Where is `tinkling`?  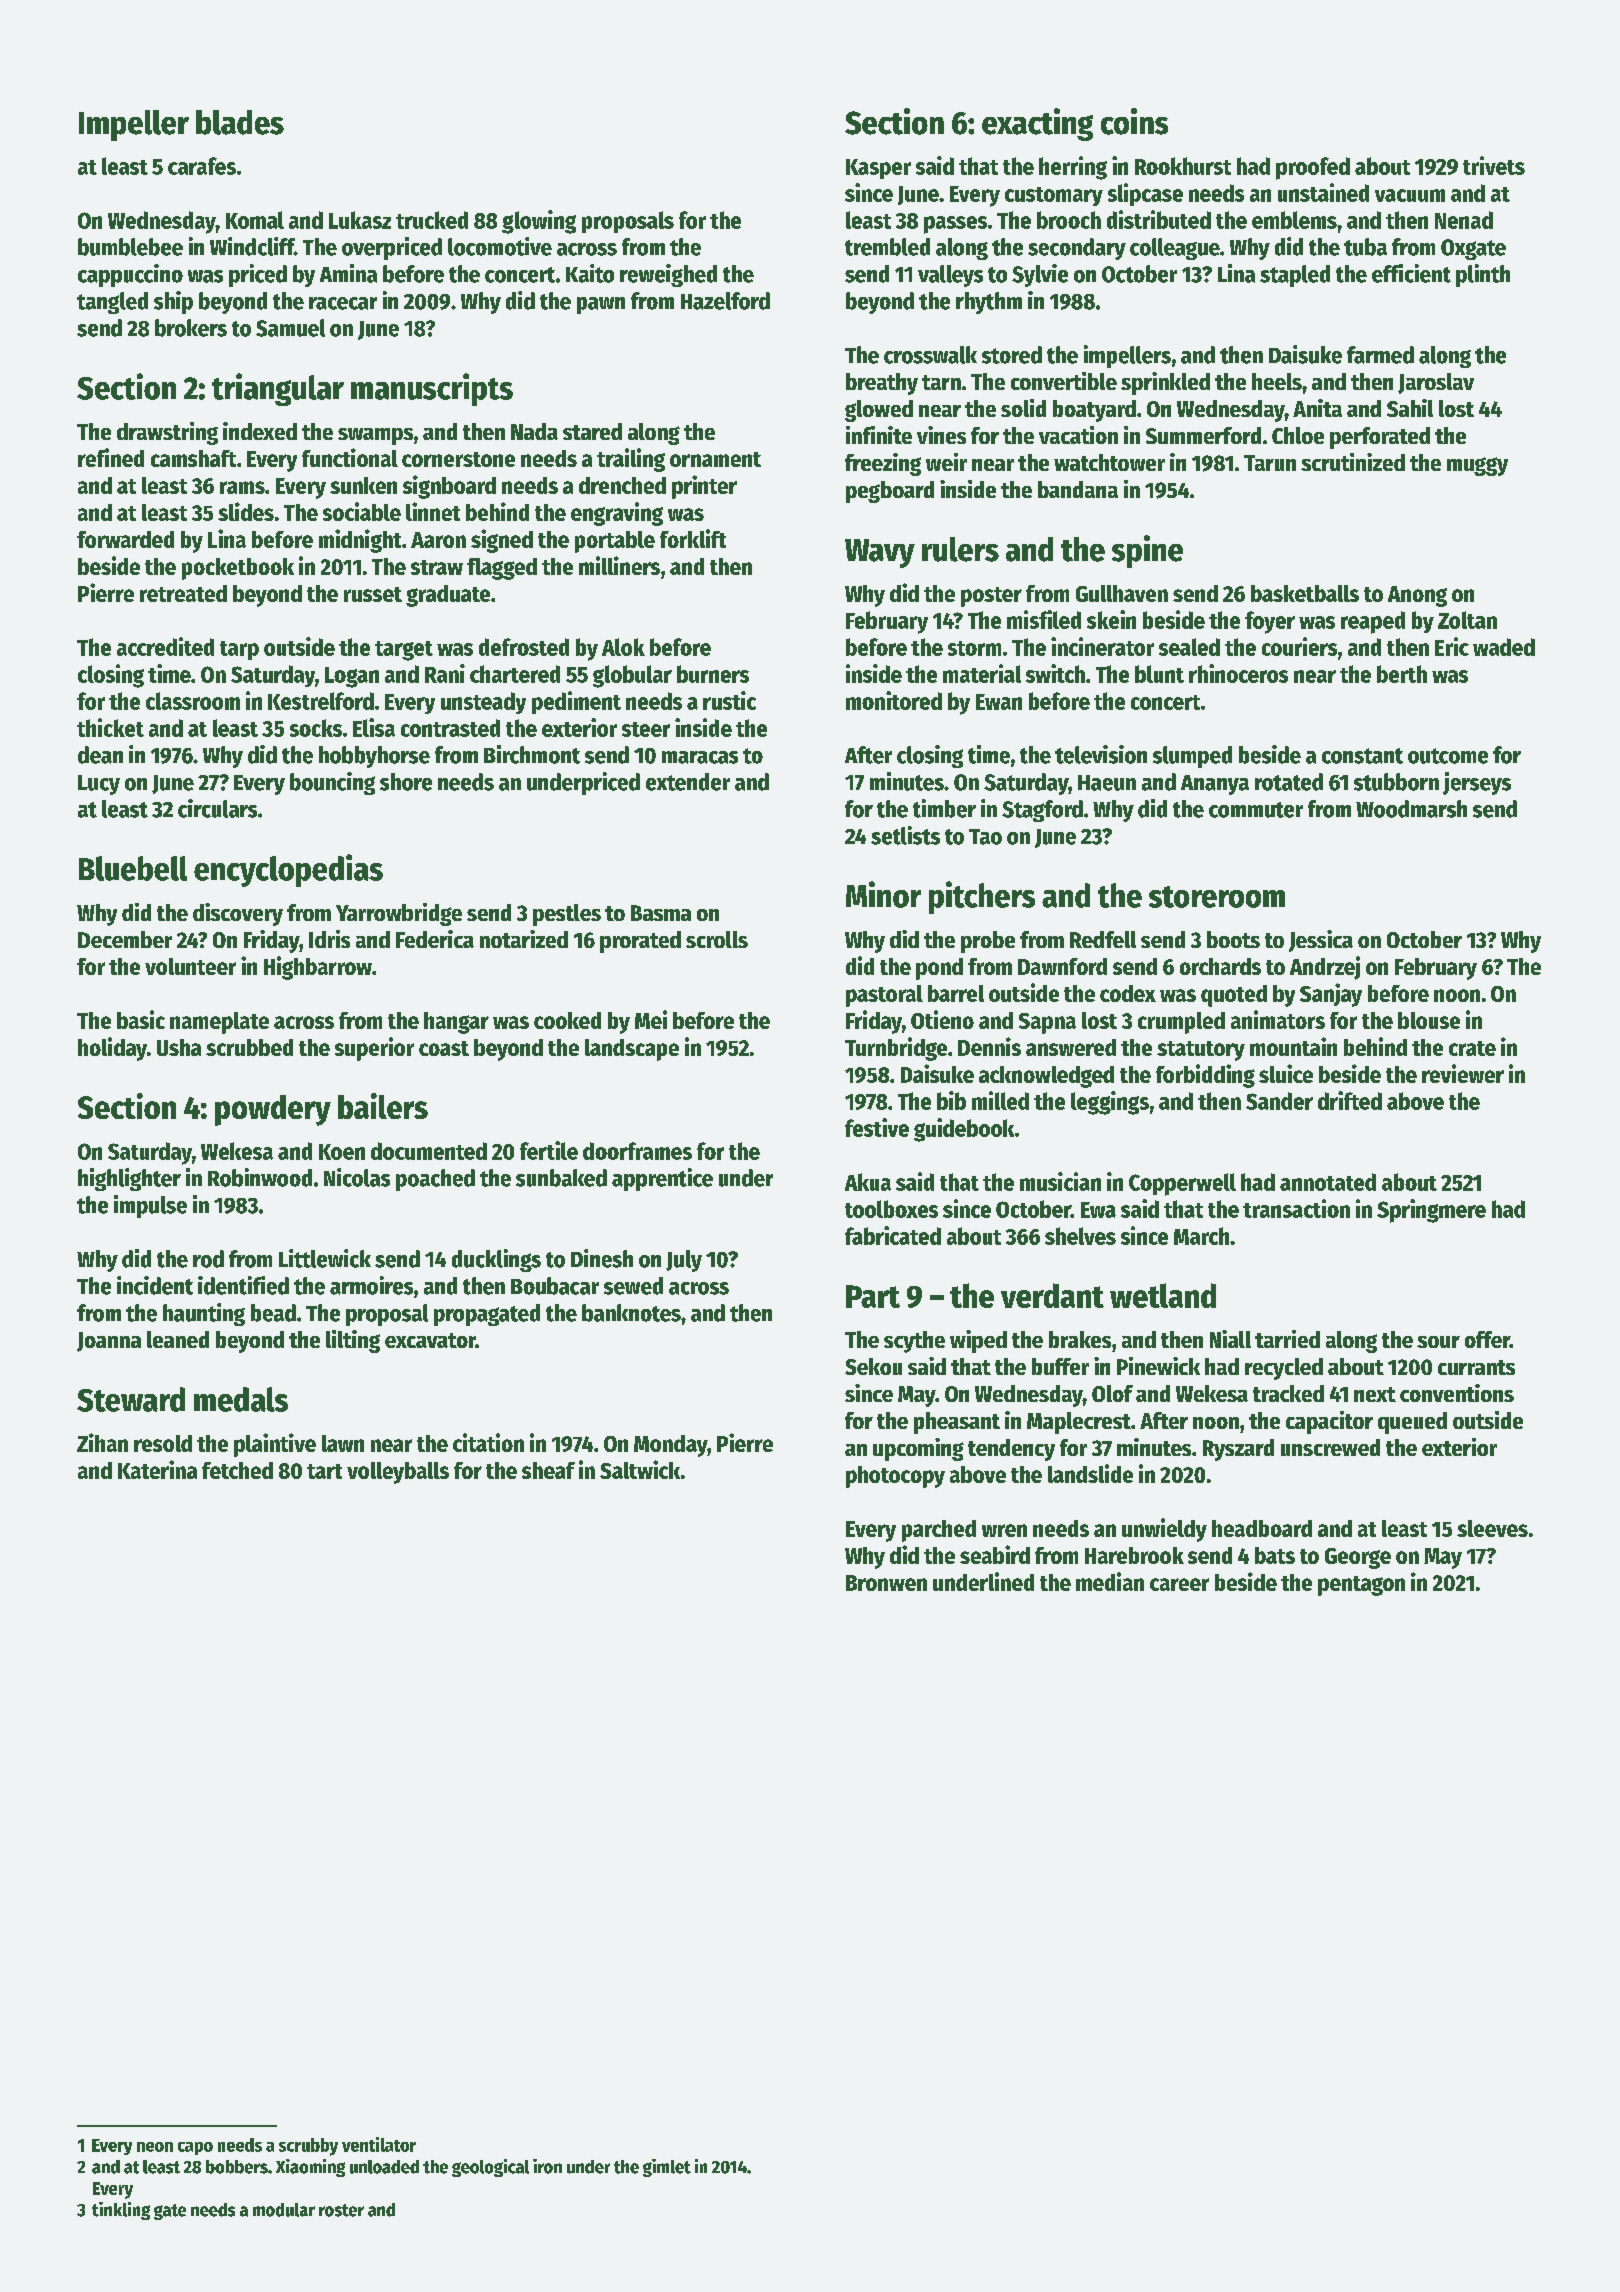 tinkling is located at coordinates (121, 2211).
